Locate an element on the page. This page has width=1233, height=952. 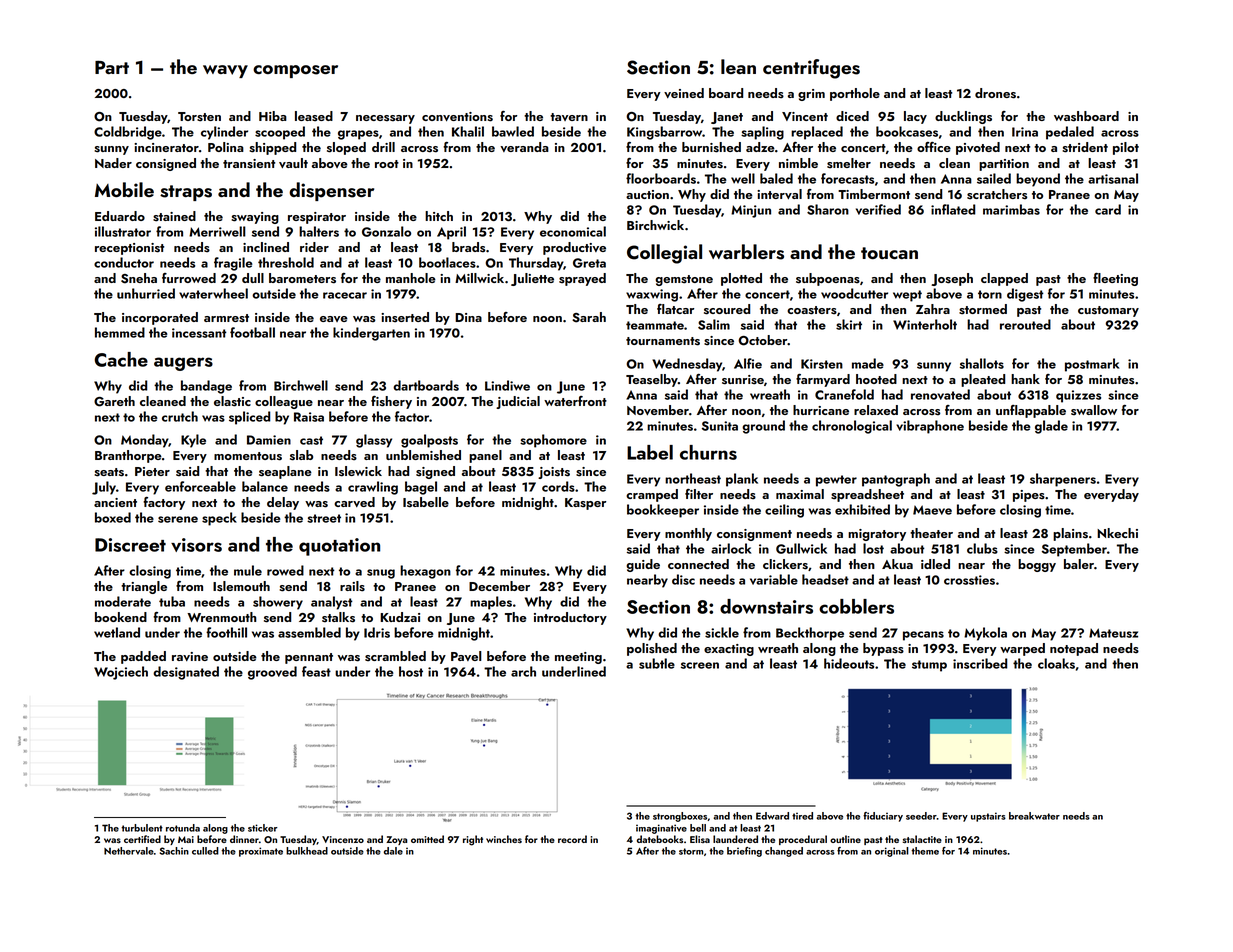
auction is located at coordinates (647, 194).
